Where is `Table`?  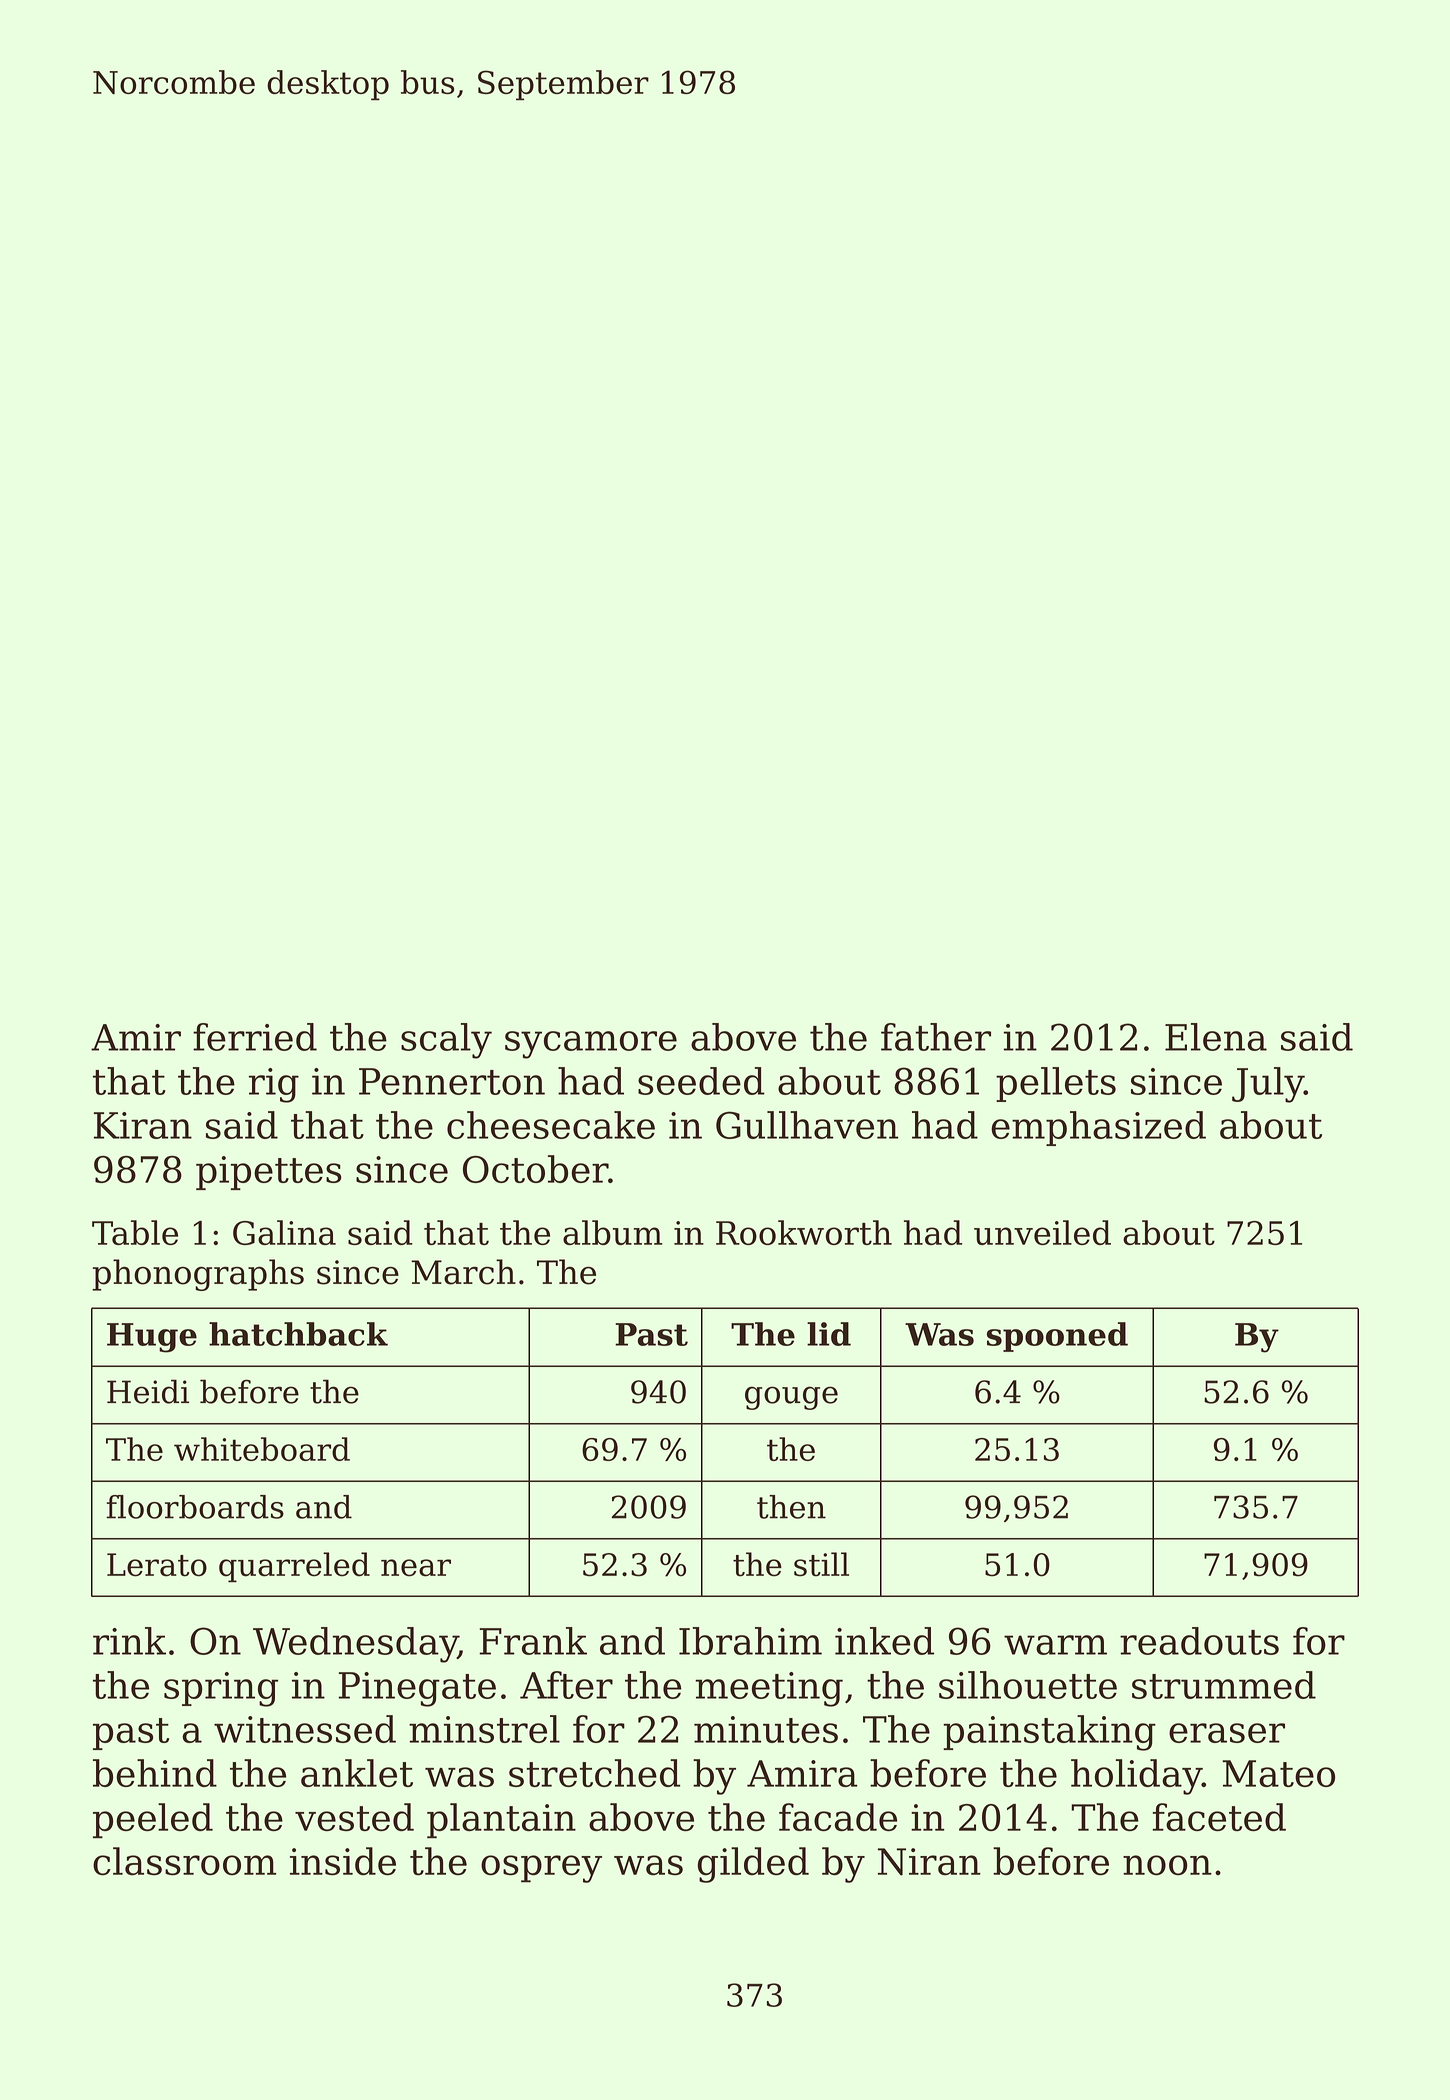 Table is located at coordinates (135, 1232).
